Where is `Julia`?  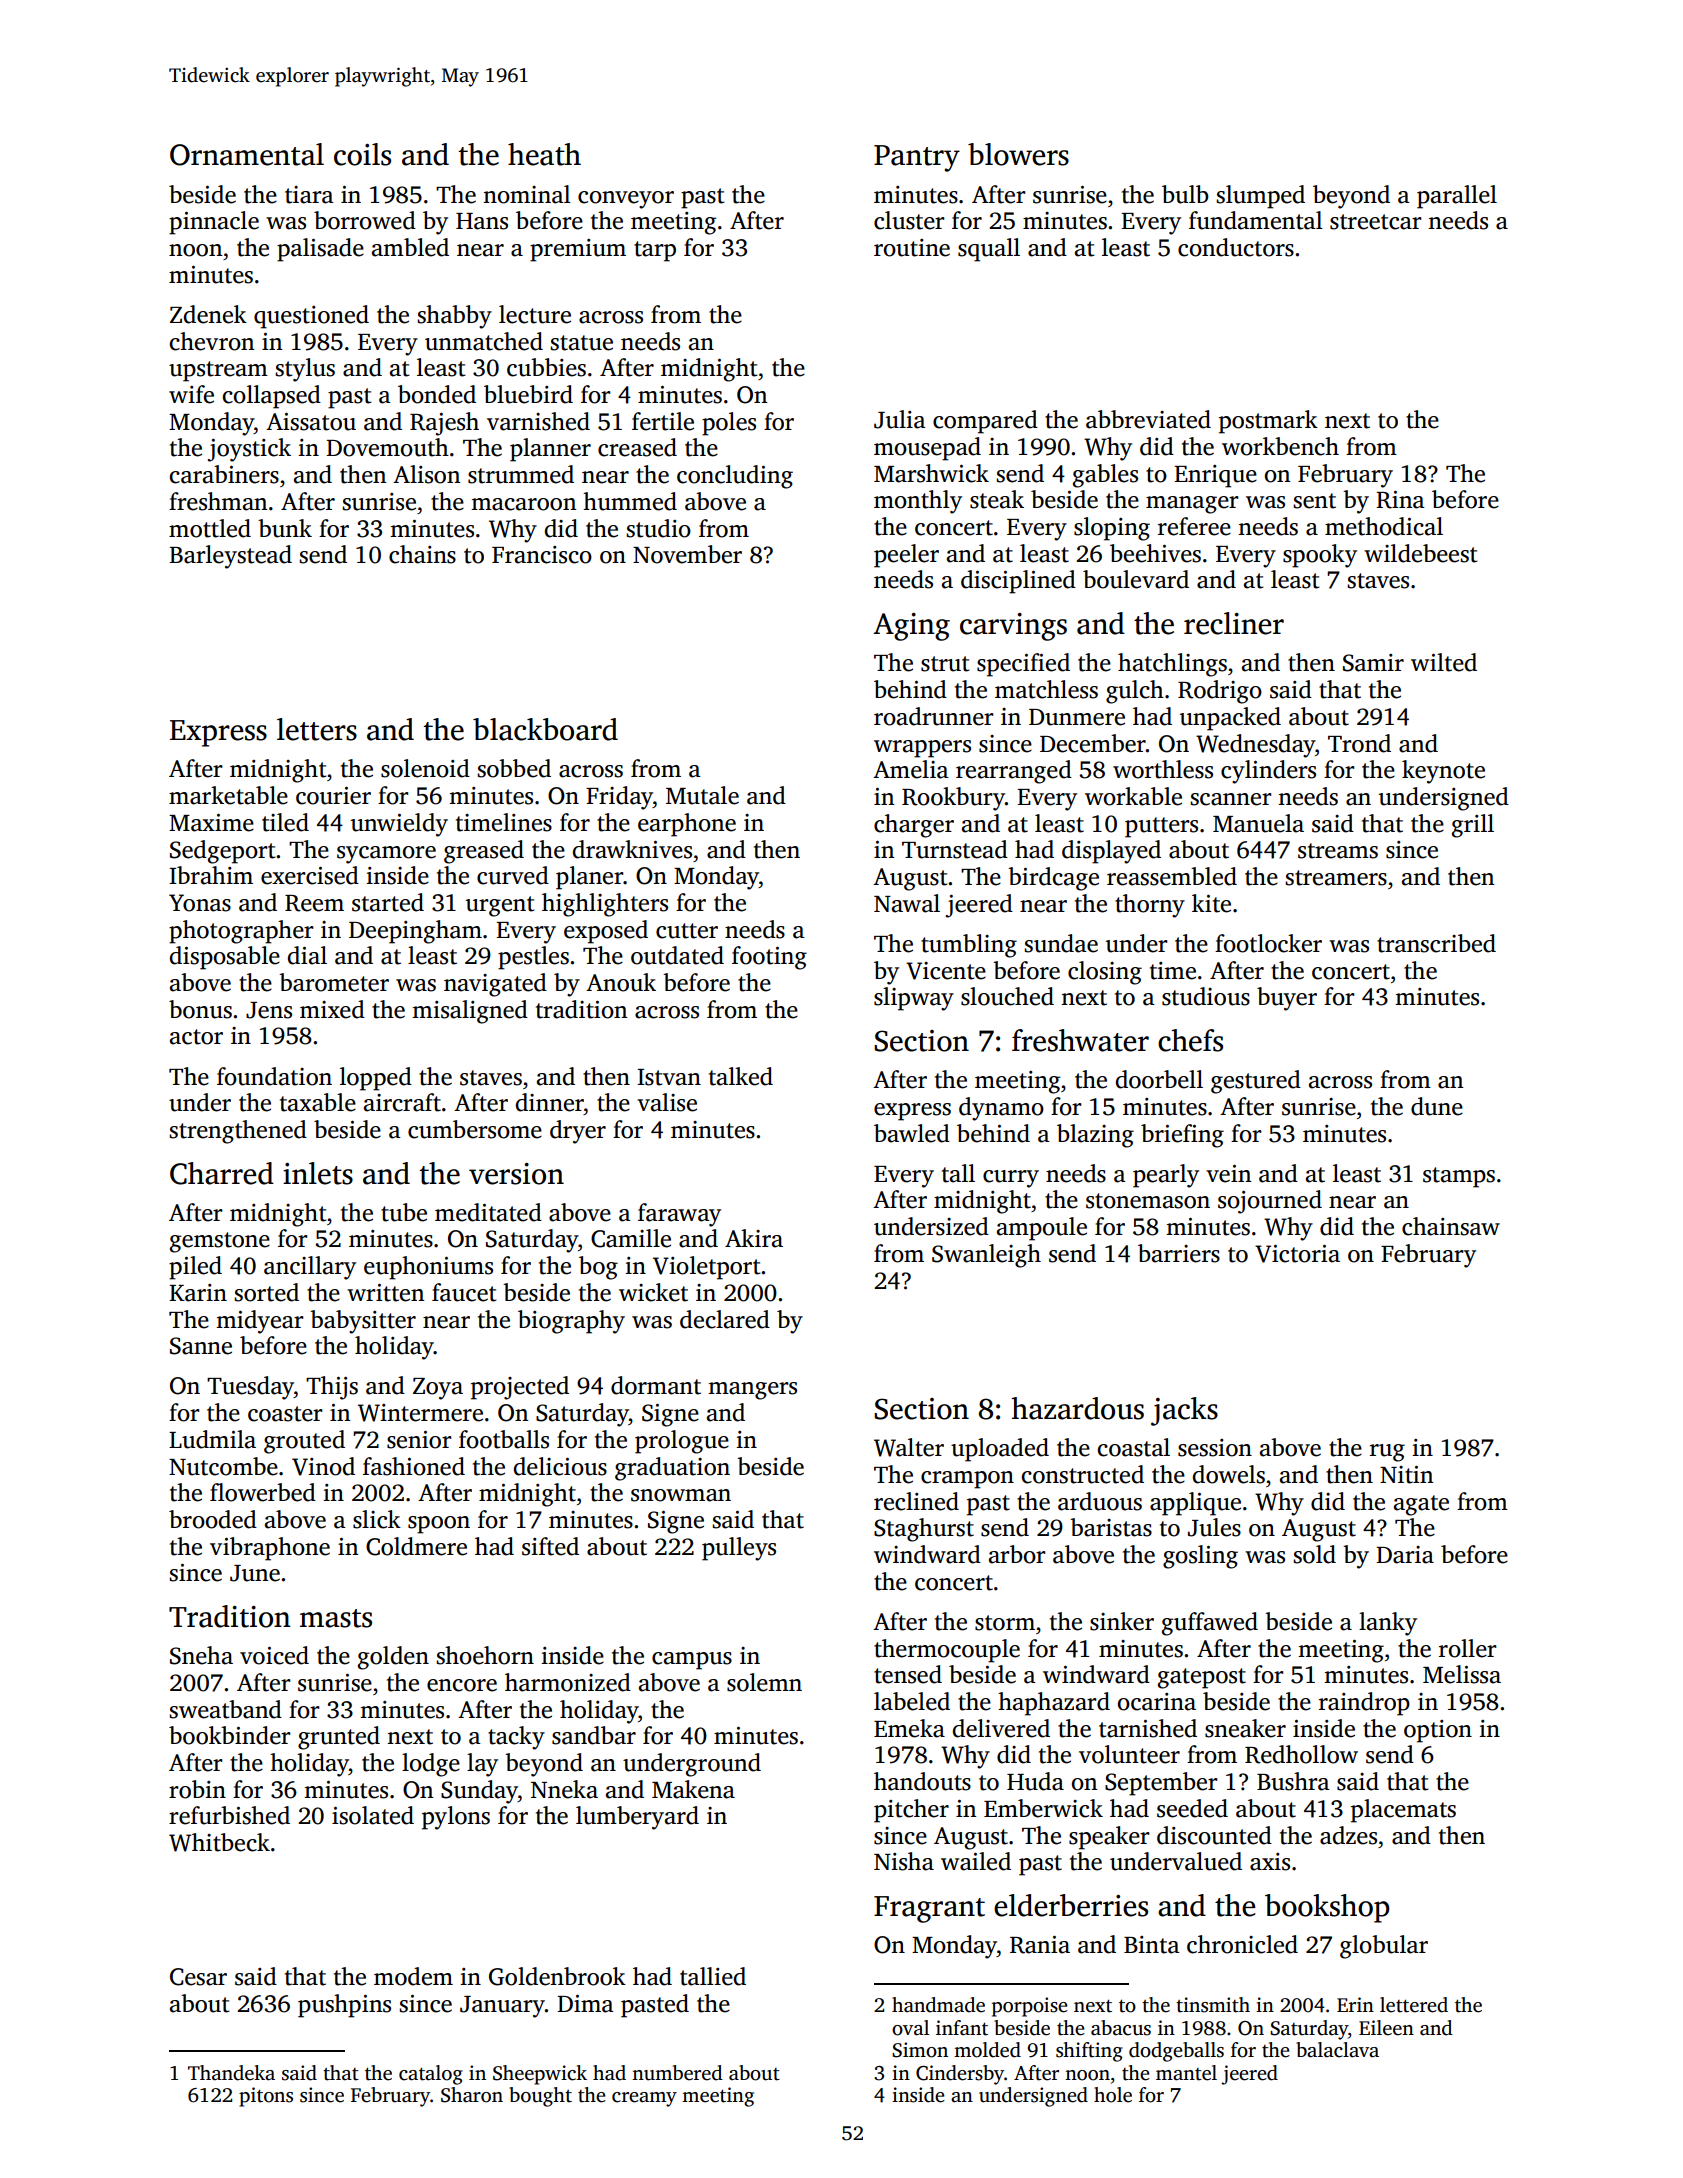 Julia is located at coordinates (900, 419).
